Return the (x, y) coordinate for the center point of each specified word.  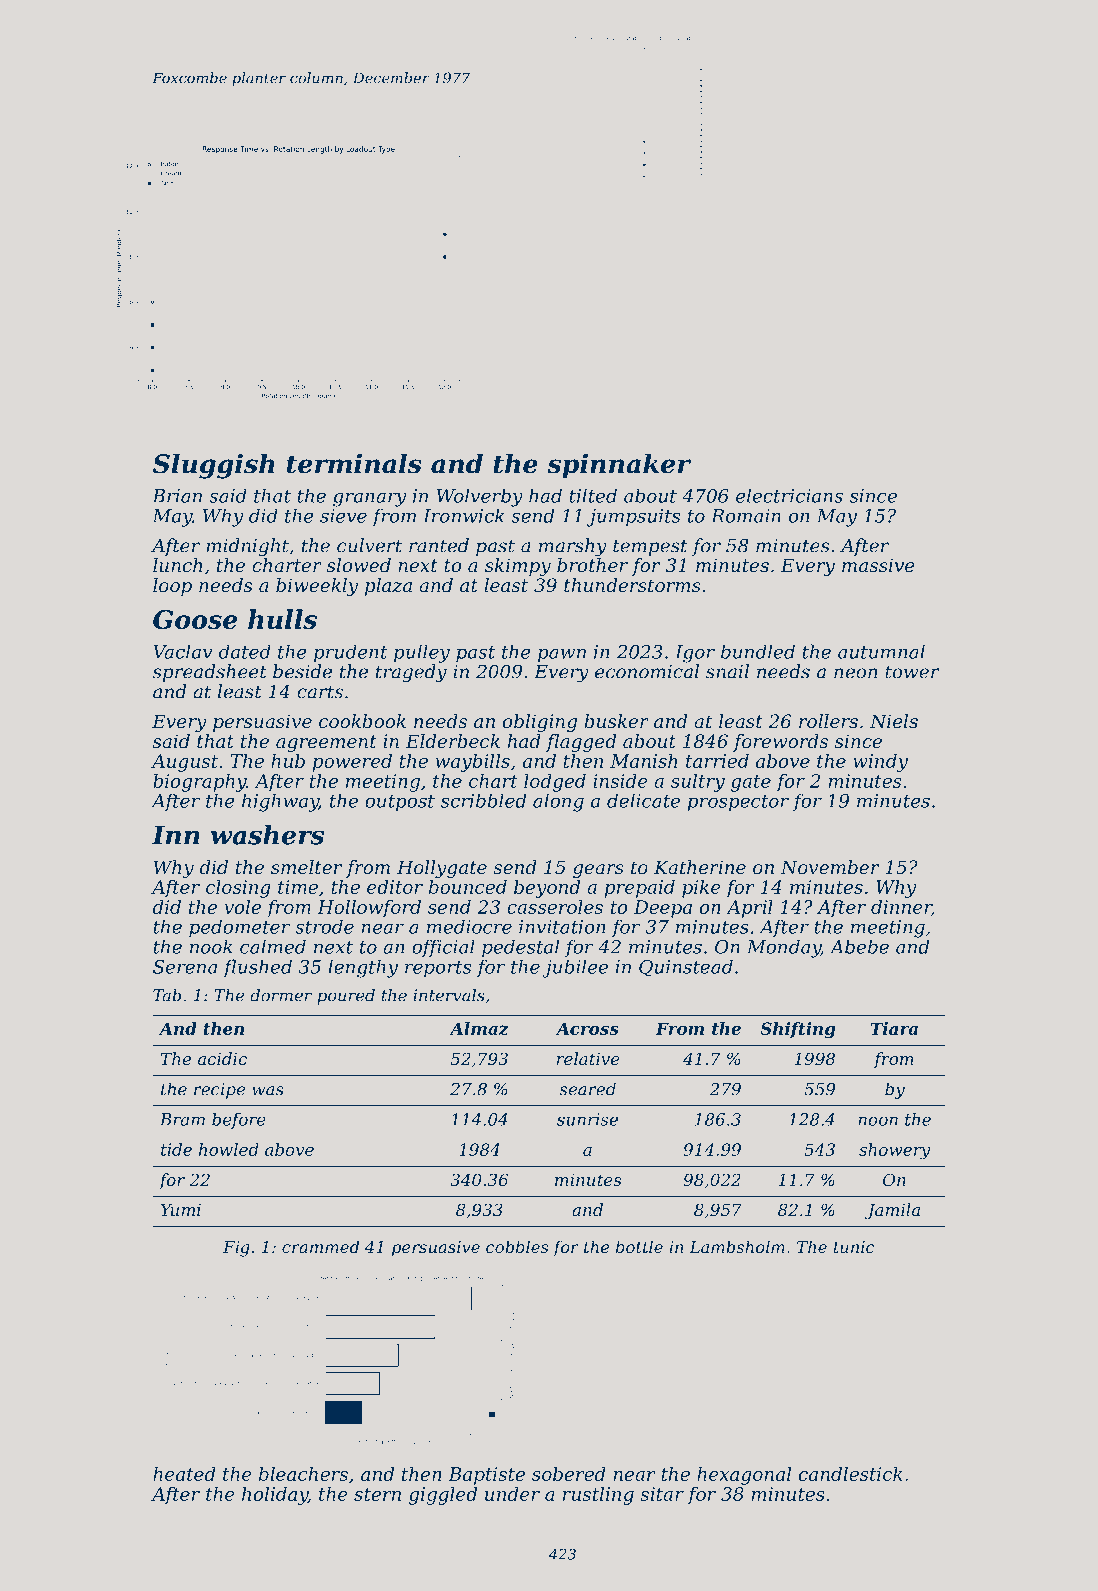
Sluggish (214, 466)
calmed (273, 947)
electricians (789, 496)
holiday (275, 1496)
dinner (901, 908)
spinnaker (619, 466)
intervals (449, 995)
